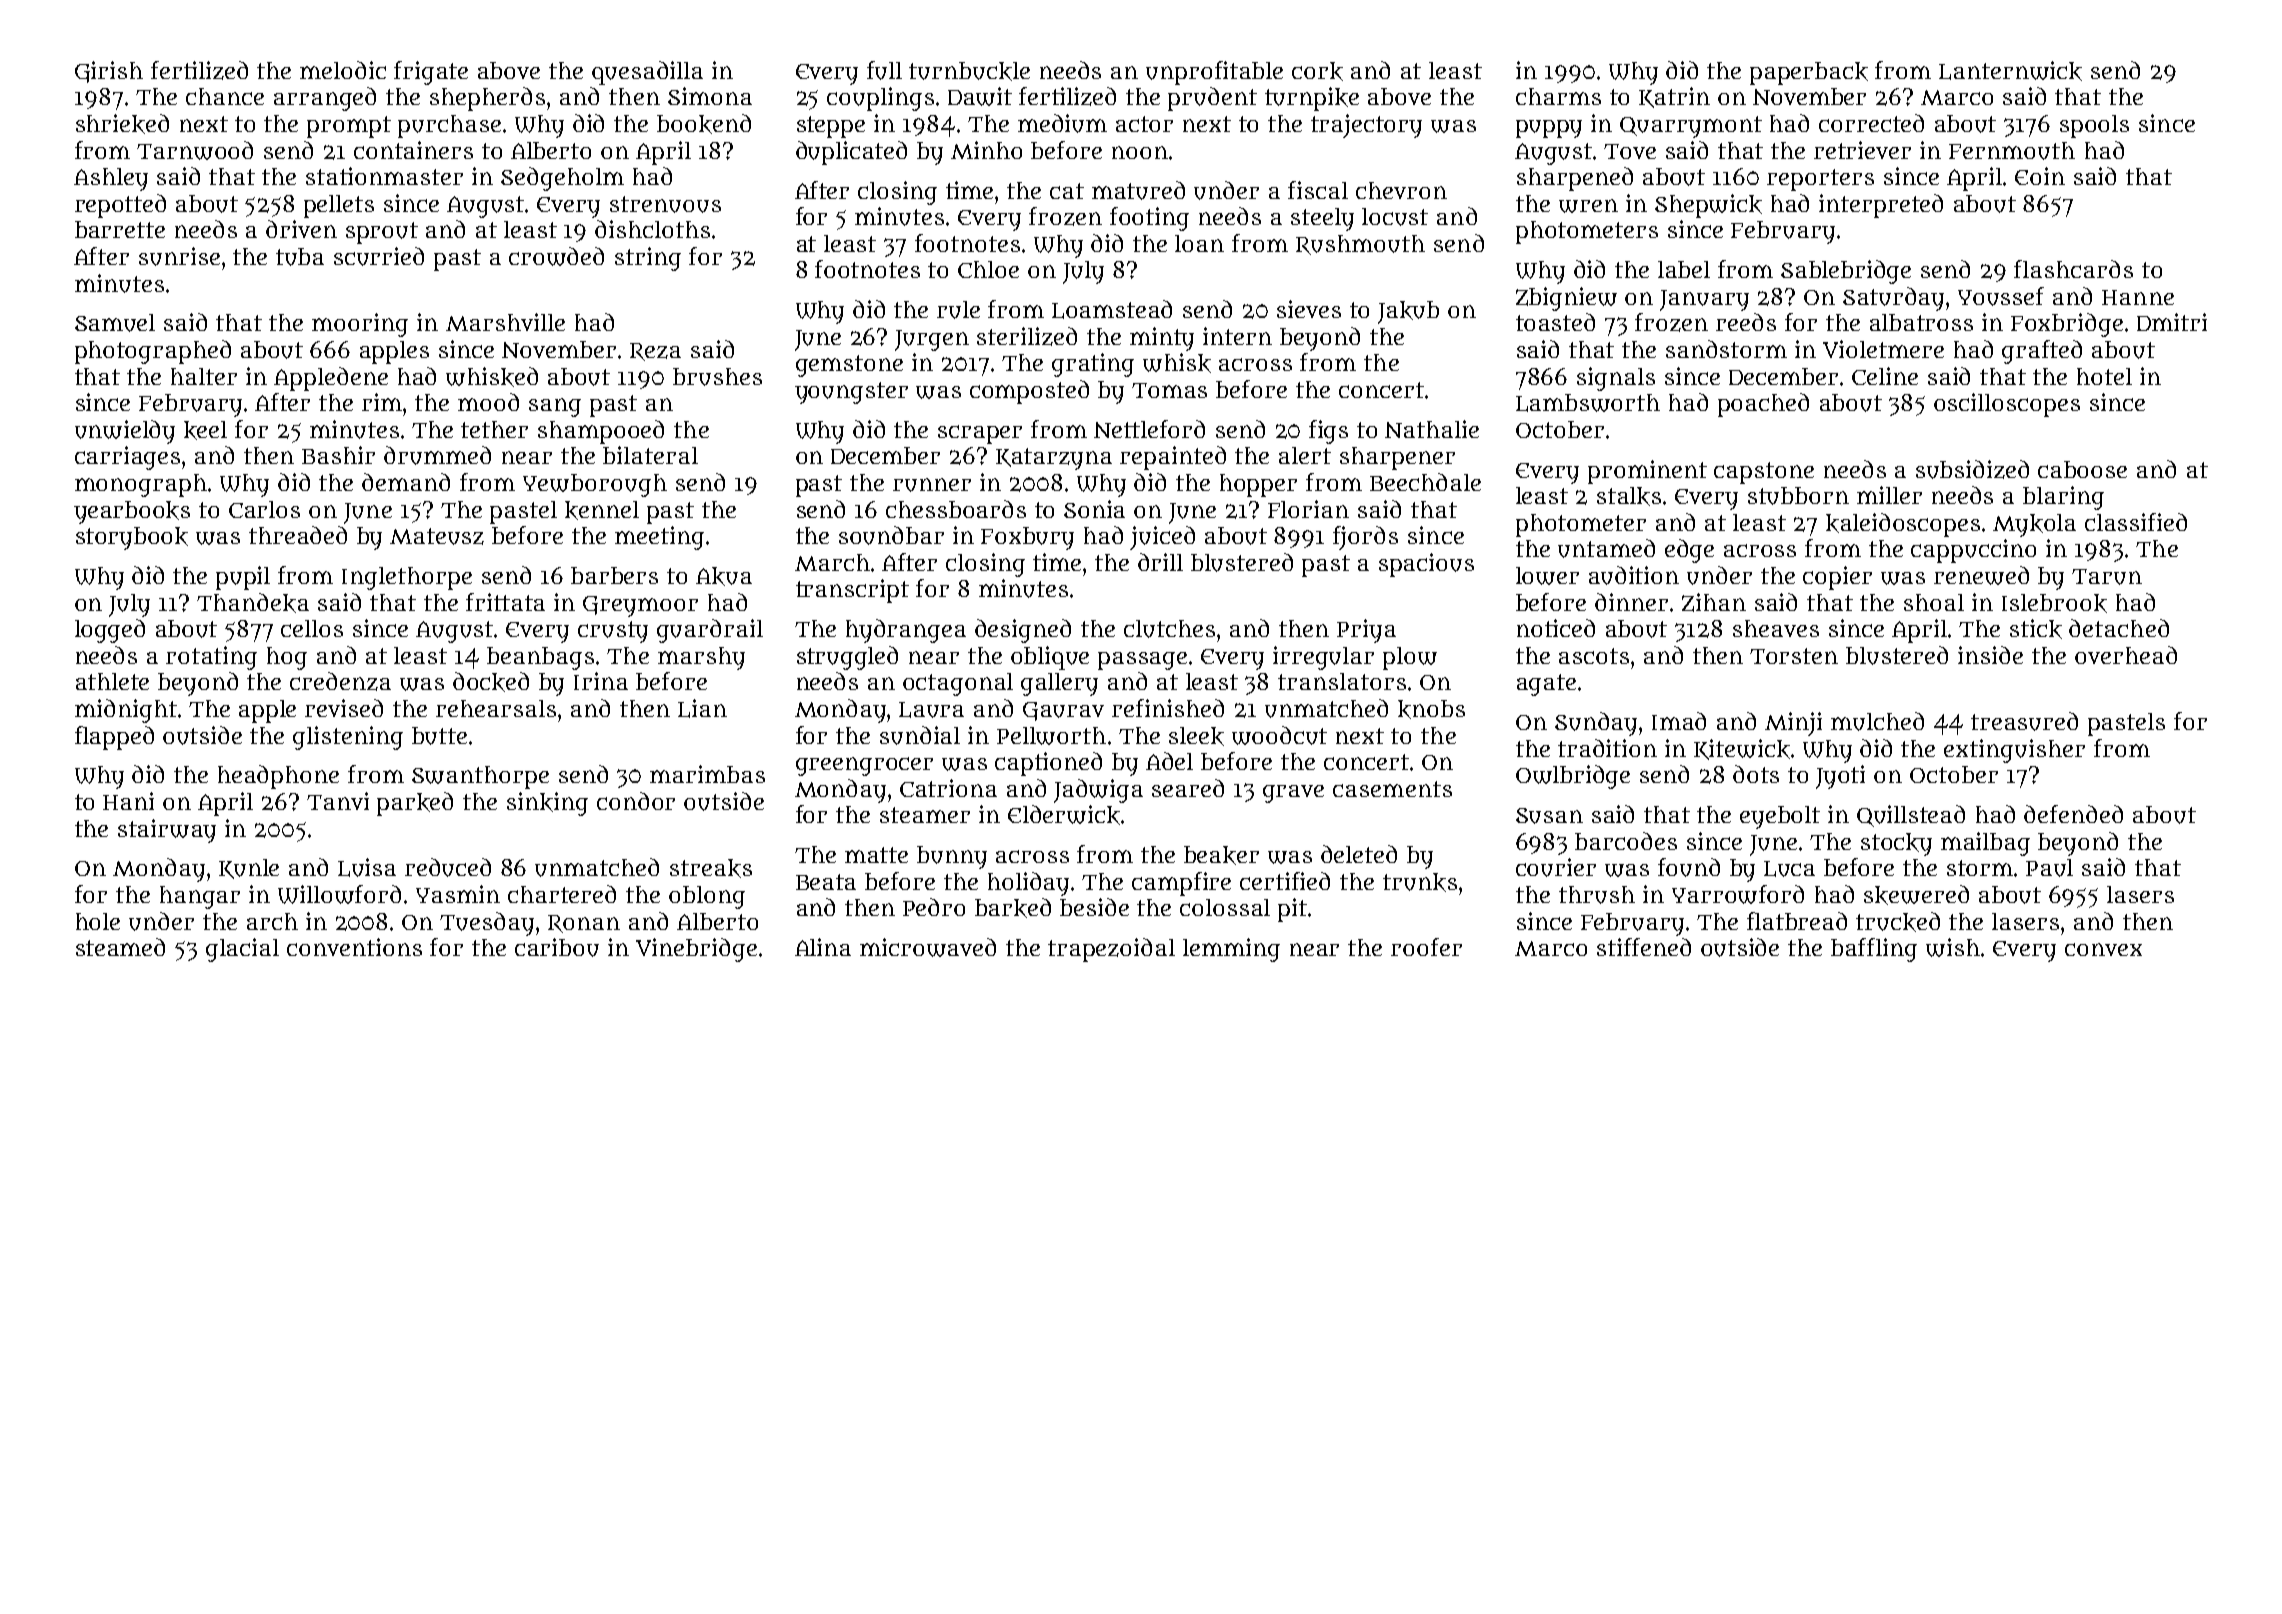  Describe the element at coordinates (109, 72) in the document. I see `Girish` at that location.
